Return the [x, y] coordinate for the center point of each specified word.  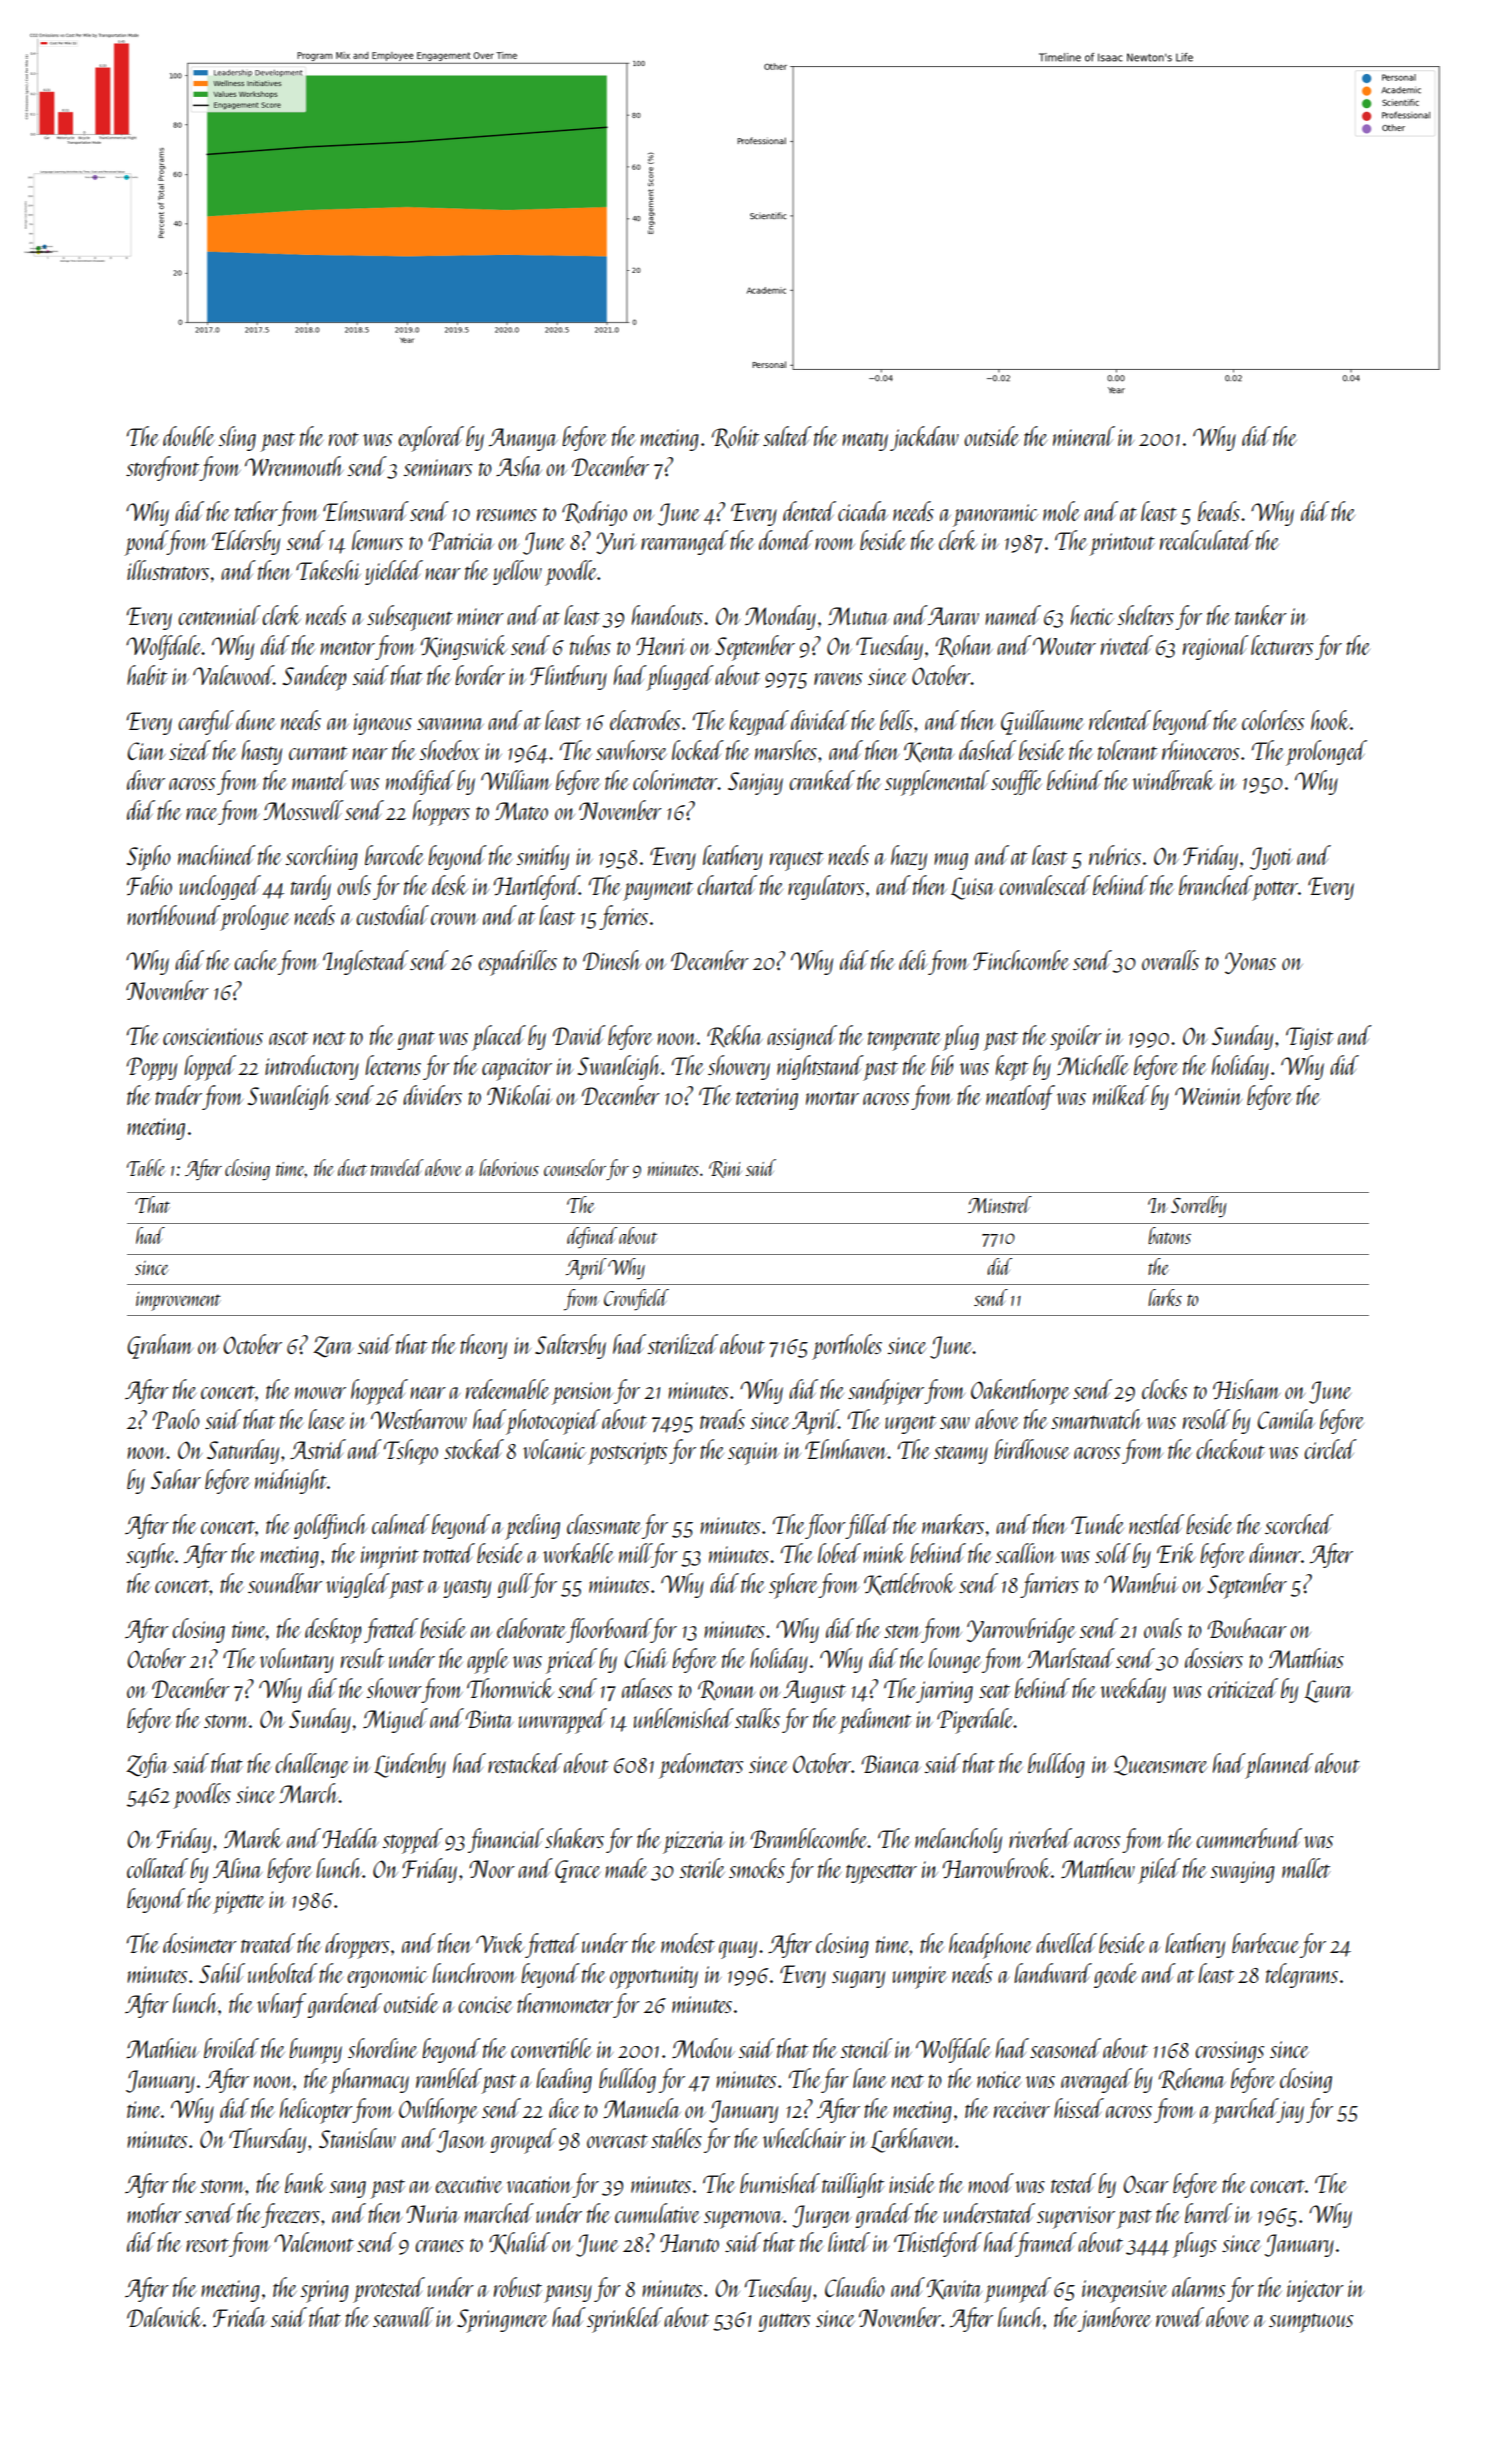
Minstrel [1000, 1204]
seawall [403, 2317]
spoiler [1076, 1038]
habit [147, 675]
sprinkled [625, 2320]
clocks [1164, 1389]
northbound [174, 915]
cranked [822, 780]
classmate [604, 1524]
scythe [150, 1555]
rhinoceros [1200, 750]
